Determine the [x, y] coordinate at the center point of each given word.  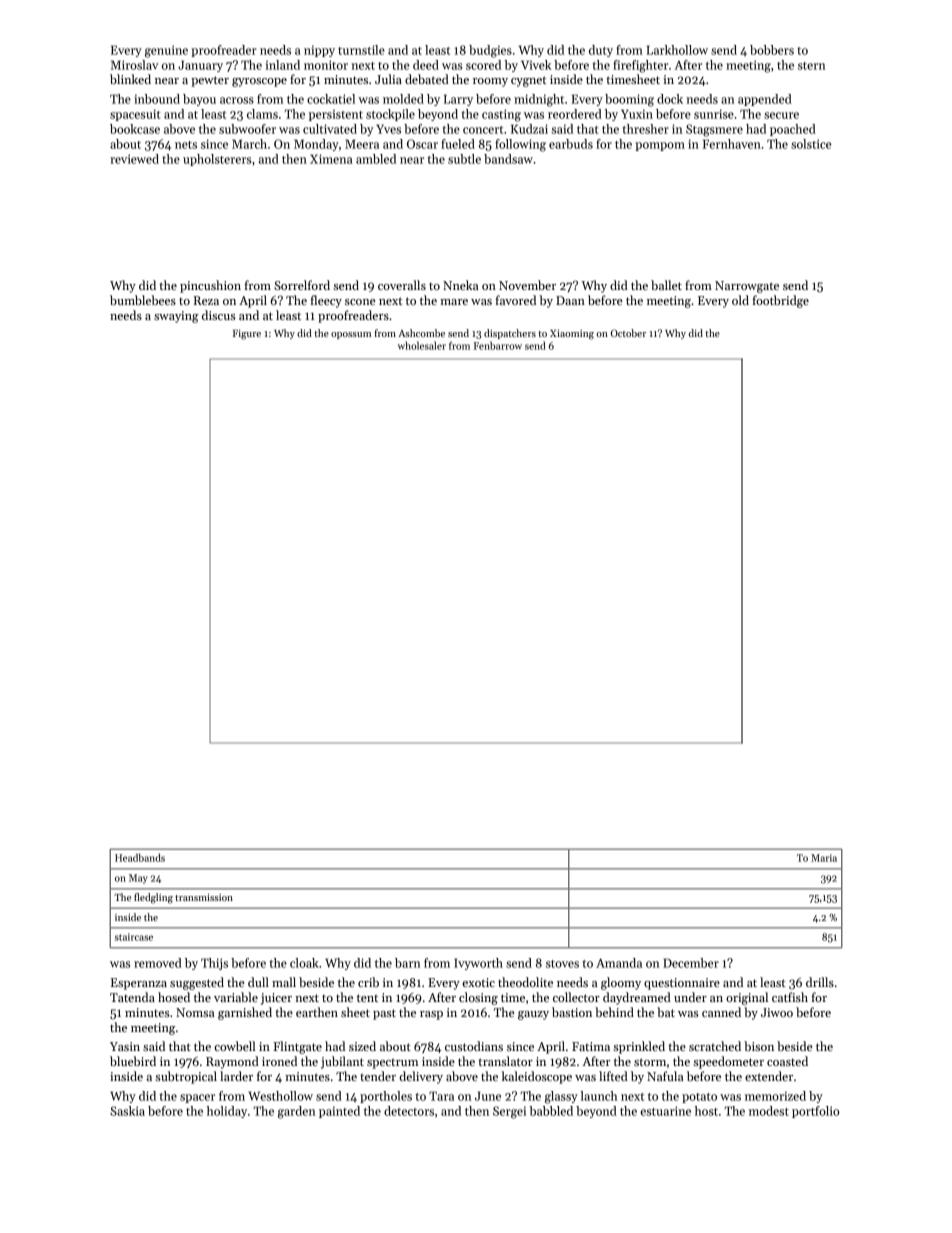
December [691, 963]
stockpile [390, 115]
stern [812, 66]
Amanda [619, 963]
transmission [204, 897]
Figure [247, 335]
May [138, 879]
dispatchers [510, 334]
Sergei [509, 1112]
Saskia [127, 1111]
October [628, 333]
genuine [166, 51]
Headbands [140, 858]
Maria [824, 858]
